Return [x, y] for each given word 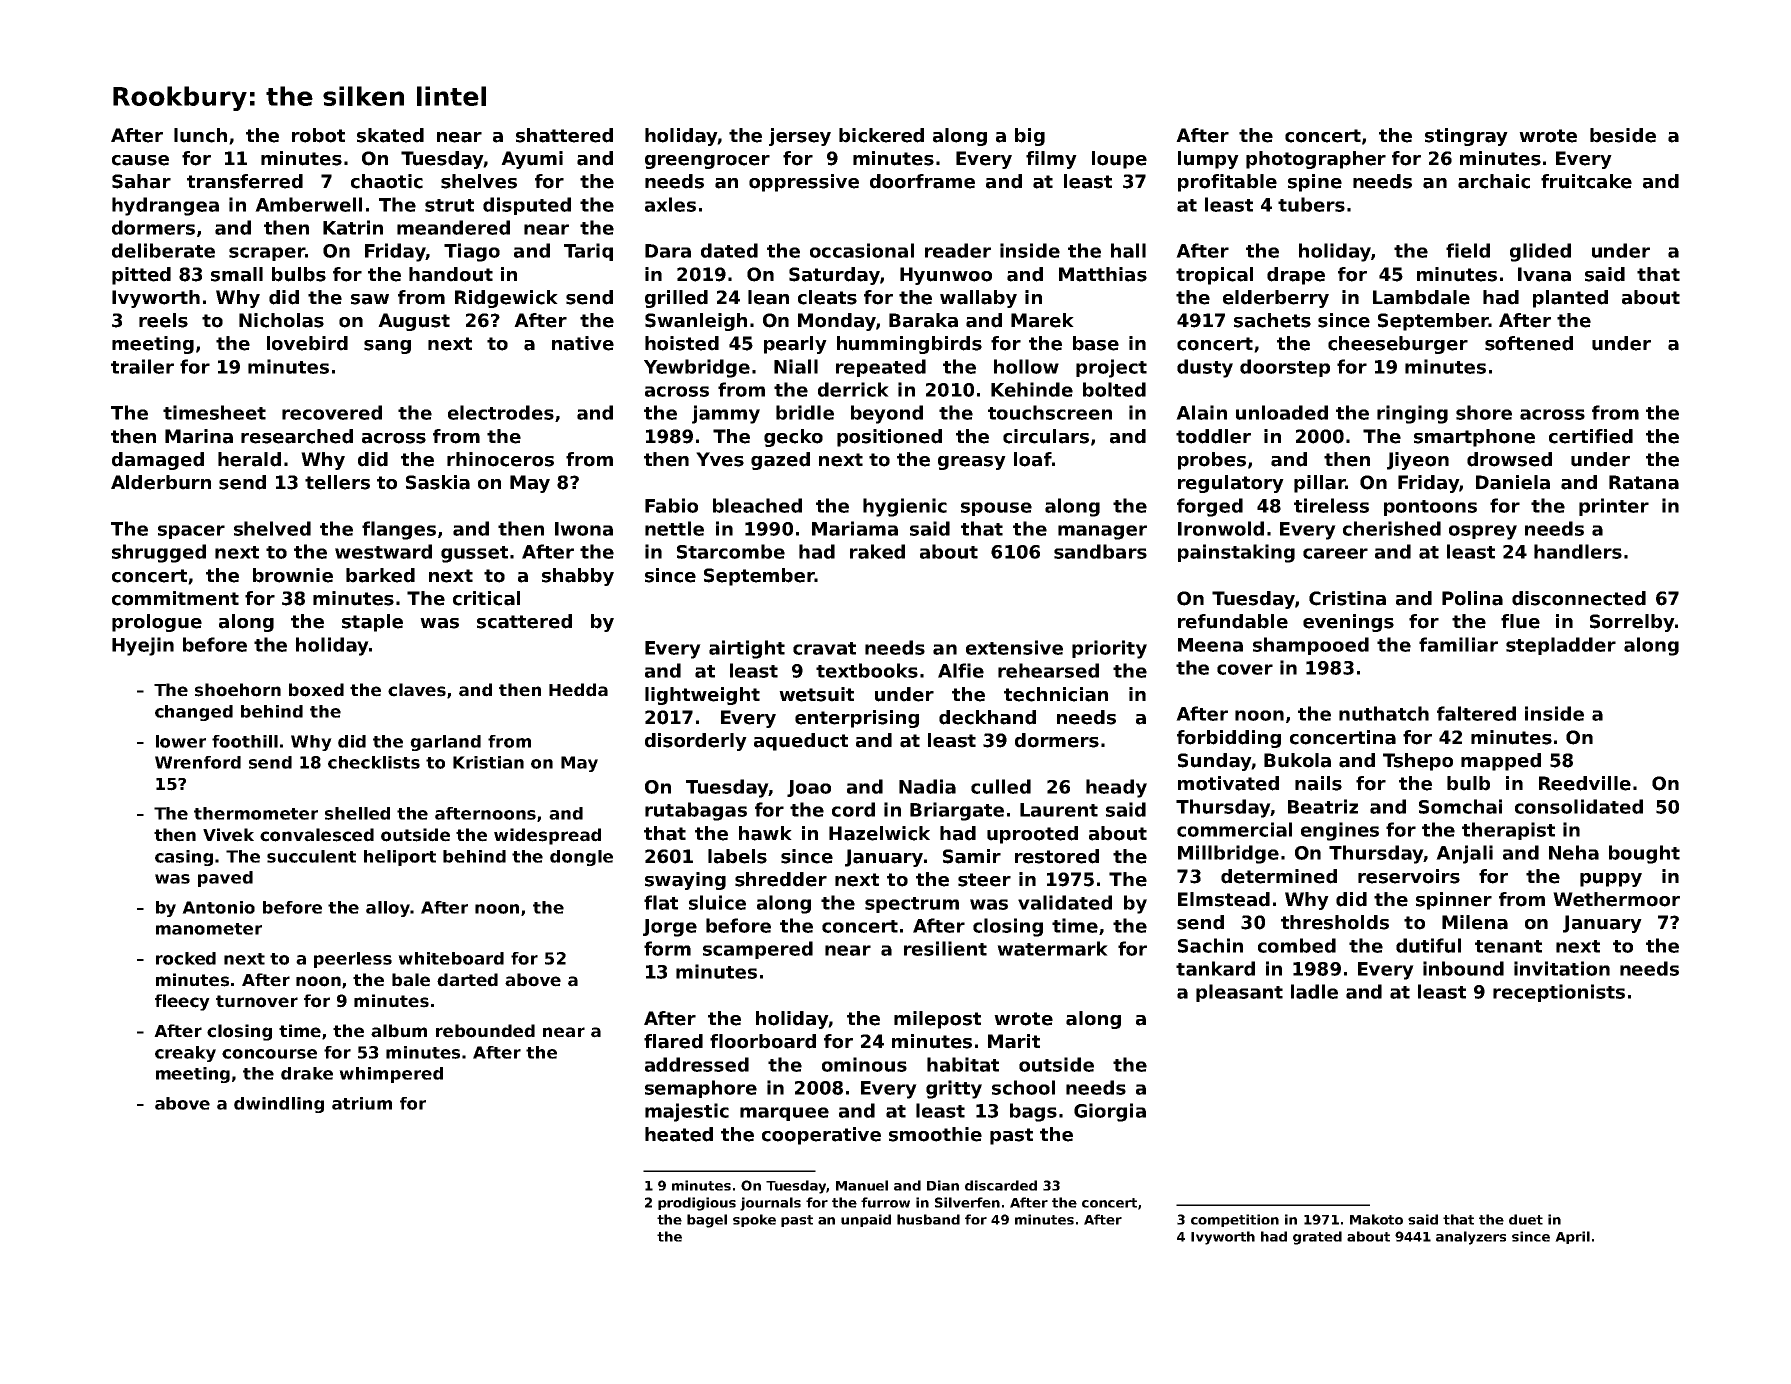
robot [318, 135]
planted [1570, 299]
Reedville [1585, 783]
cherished [1392, 528]
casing [184, 858]
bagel [707, 1221]
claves [417, 690]
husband [928, 1219]
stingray [1466, 137]
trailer [142, 366]
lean [768, 297]
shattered [564, 135]
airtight [747, 649]
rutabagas [696, 811]
